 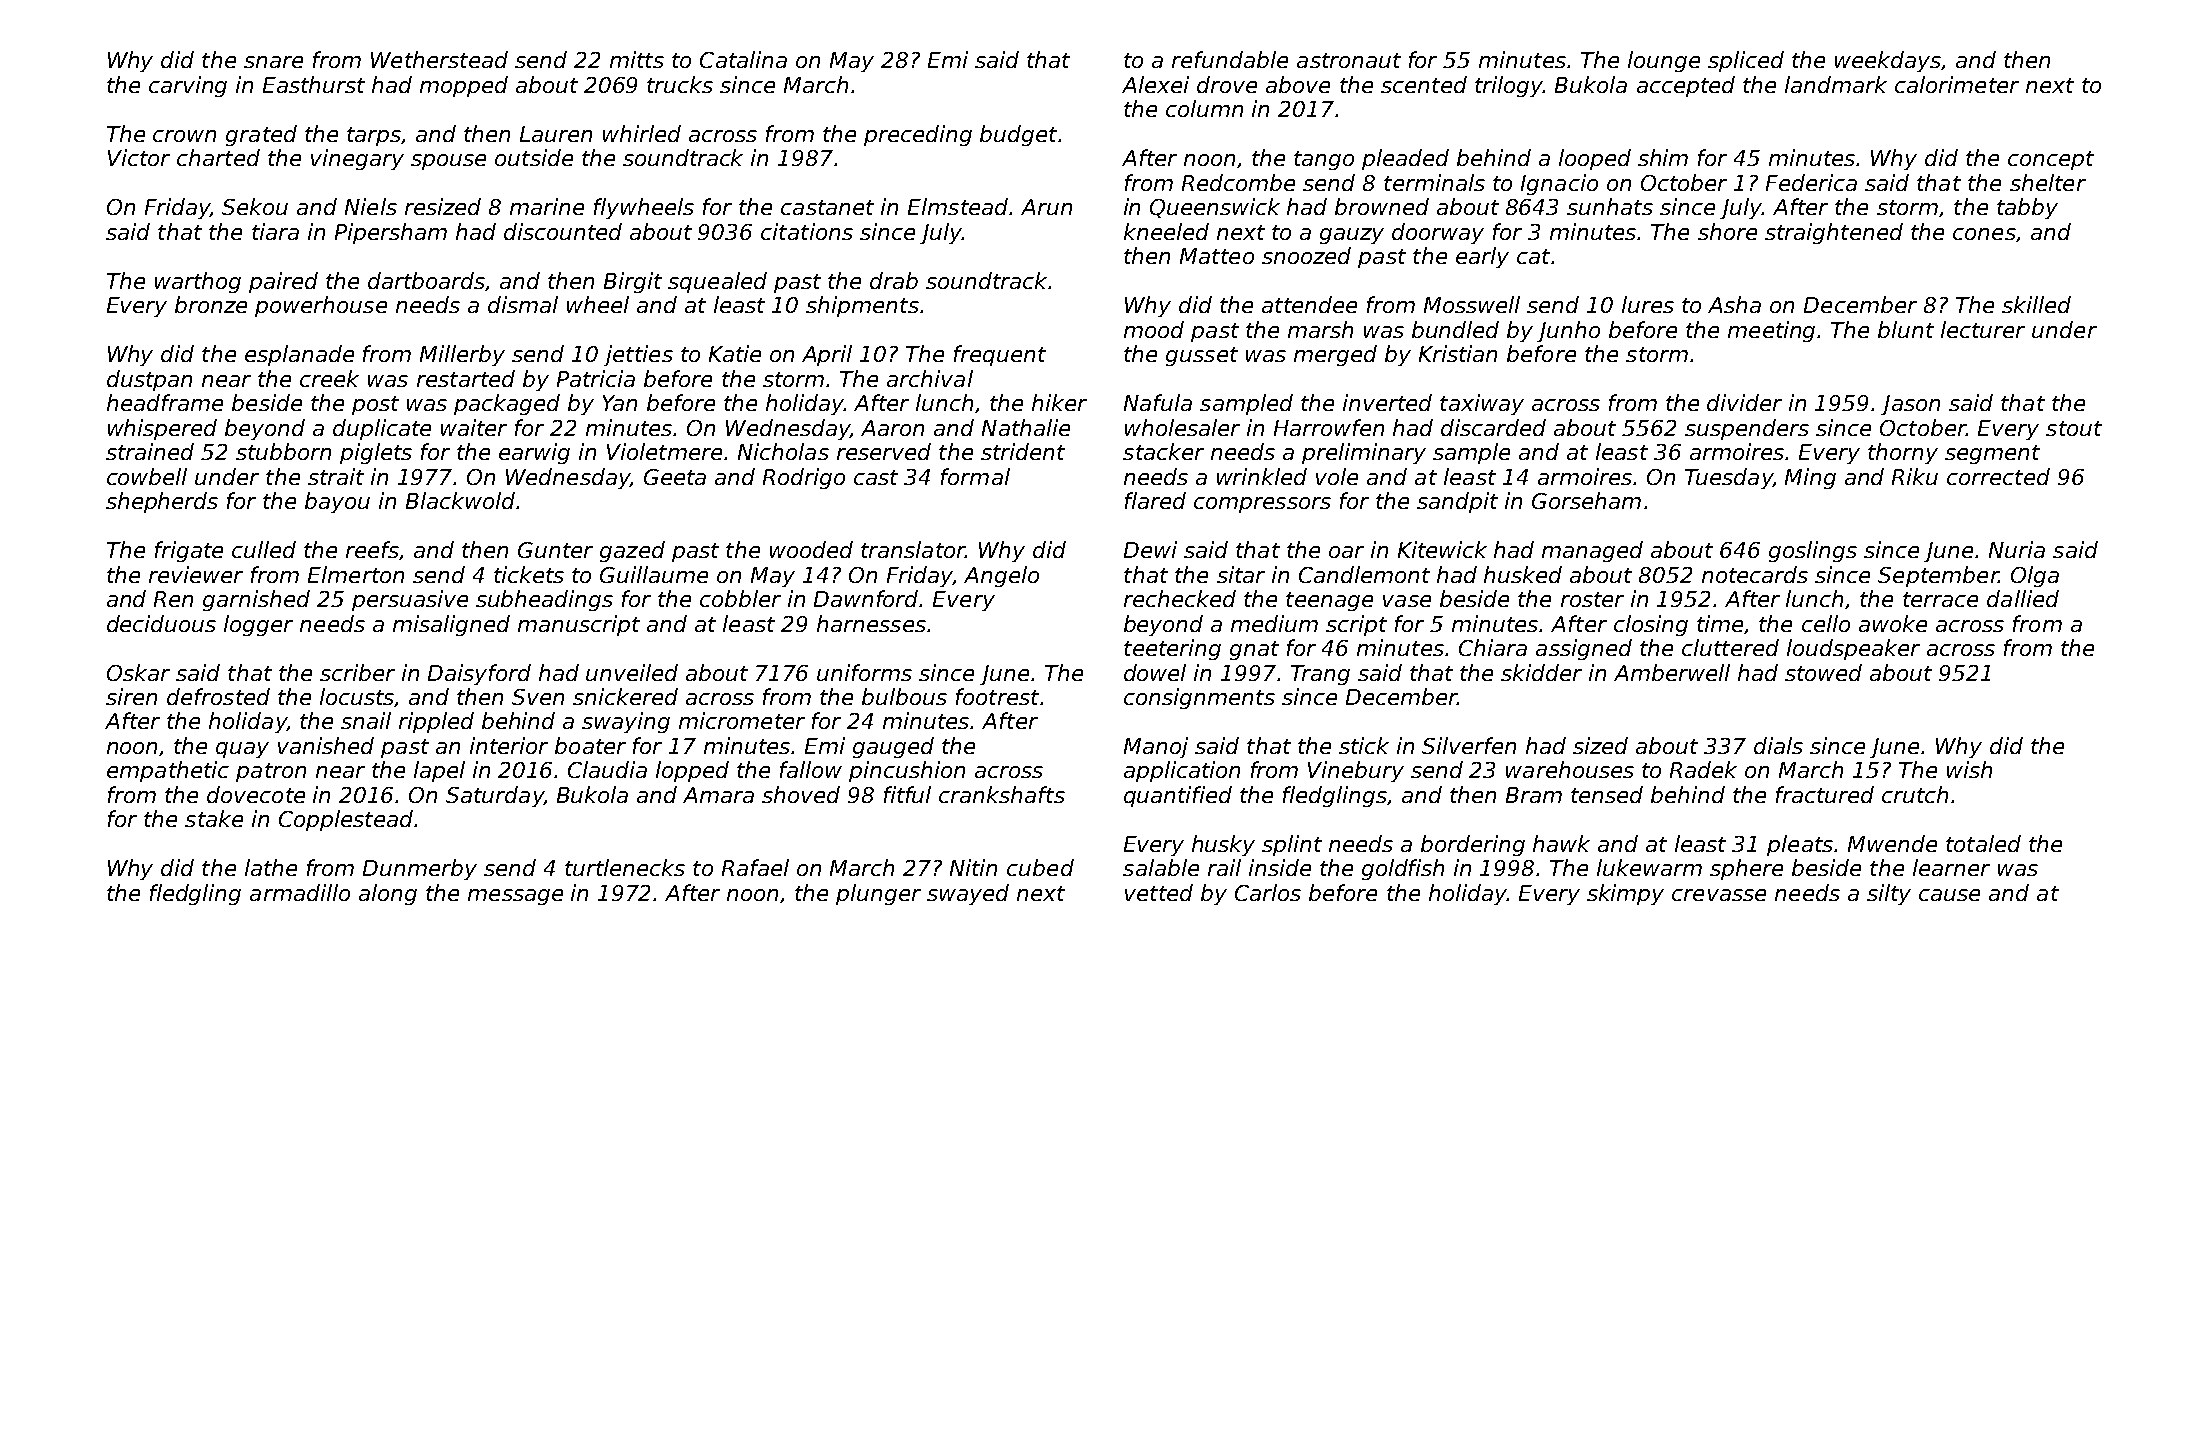 I want to click on snare, so click(x=273, y=62).
